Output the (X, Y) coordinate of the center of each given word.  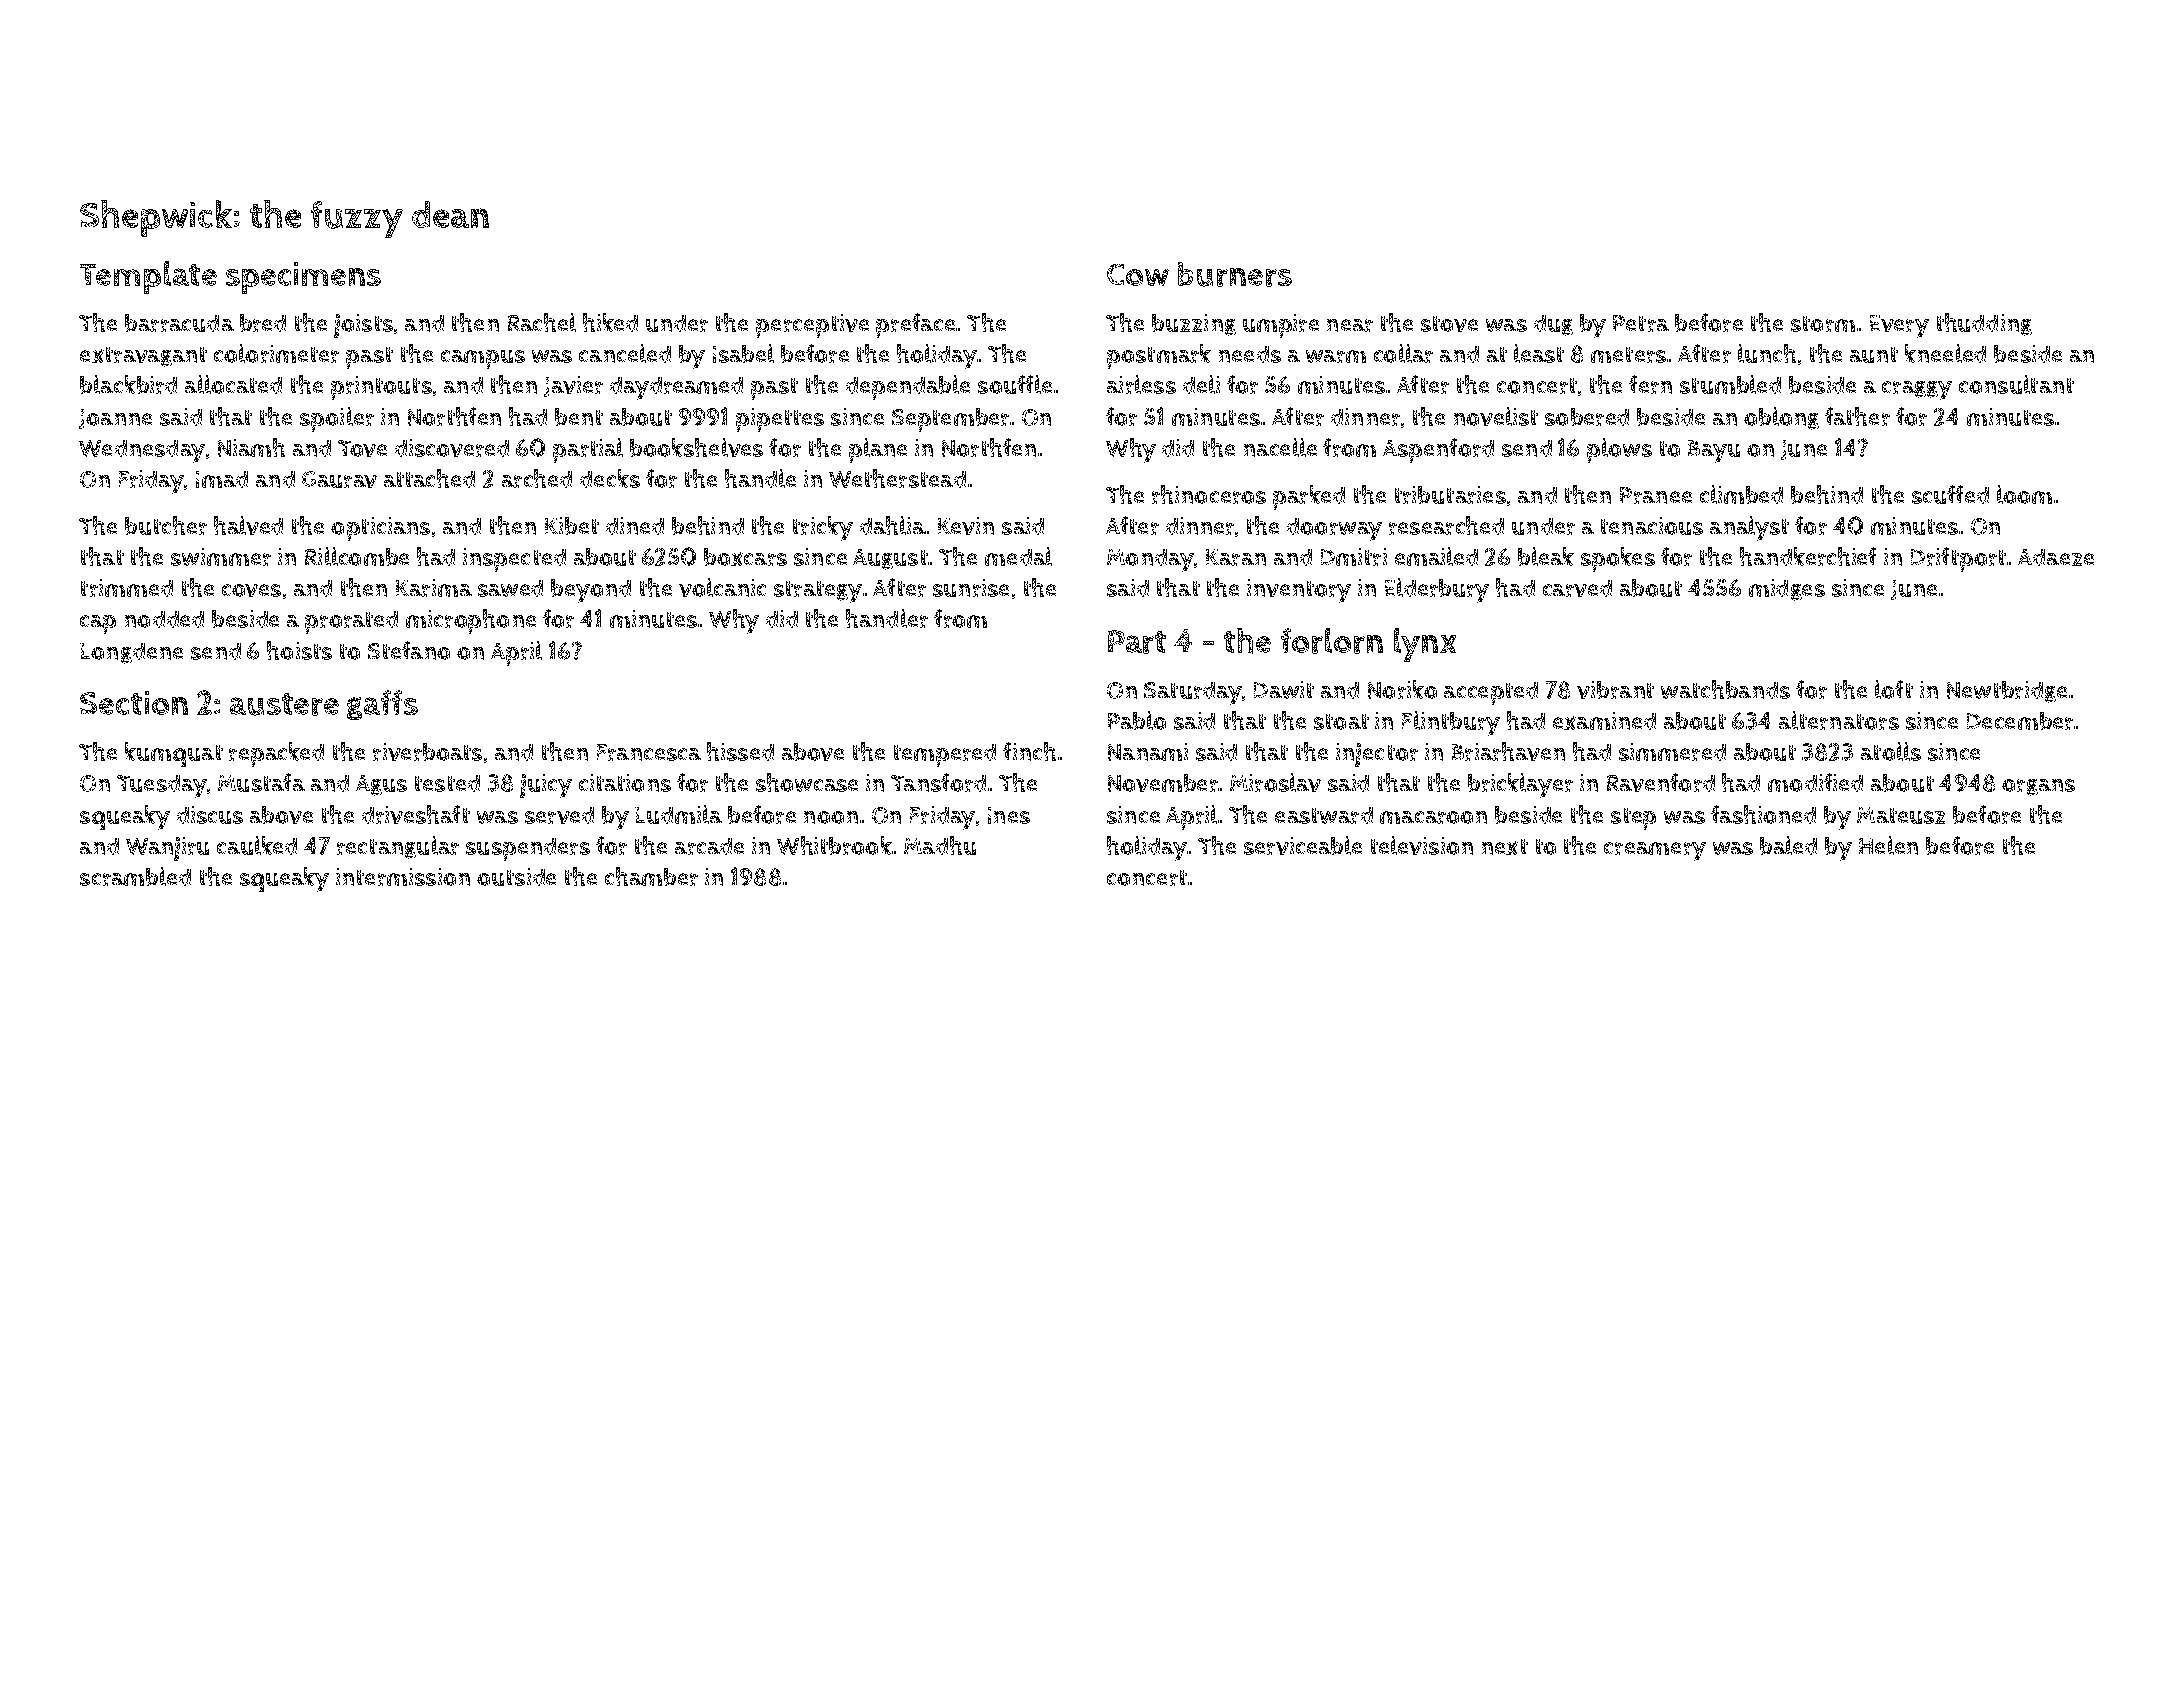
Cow (1138, 275)
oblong (1781, 418)
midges (1787, 590)
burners (1235, 274)
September (950, 420)
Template (148, 277)
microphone (471, 621)
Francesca (649, 752)
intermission (403, 877)
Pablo (1137, 720)
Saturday (1193, 693)
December (2020, 721)
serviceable (1303, 845)
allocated (233, 384)
